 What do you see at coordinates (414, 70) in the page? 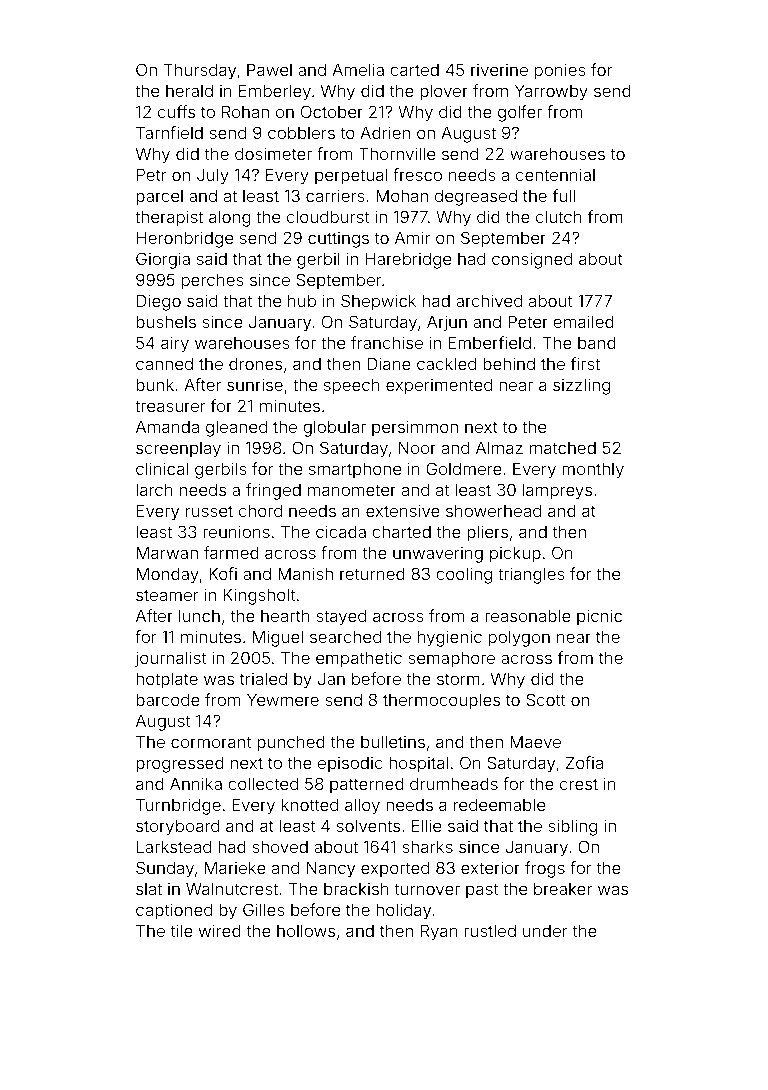
I see `carted` at bounding box center [414, 70].
